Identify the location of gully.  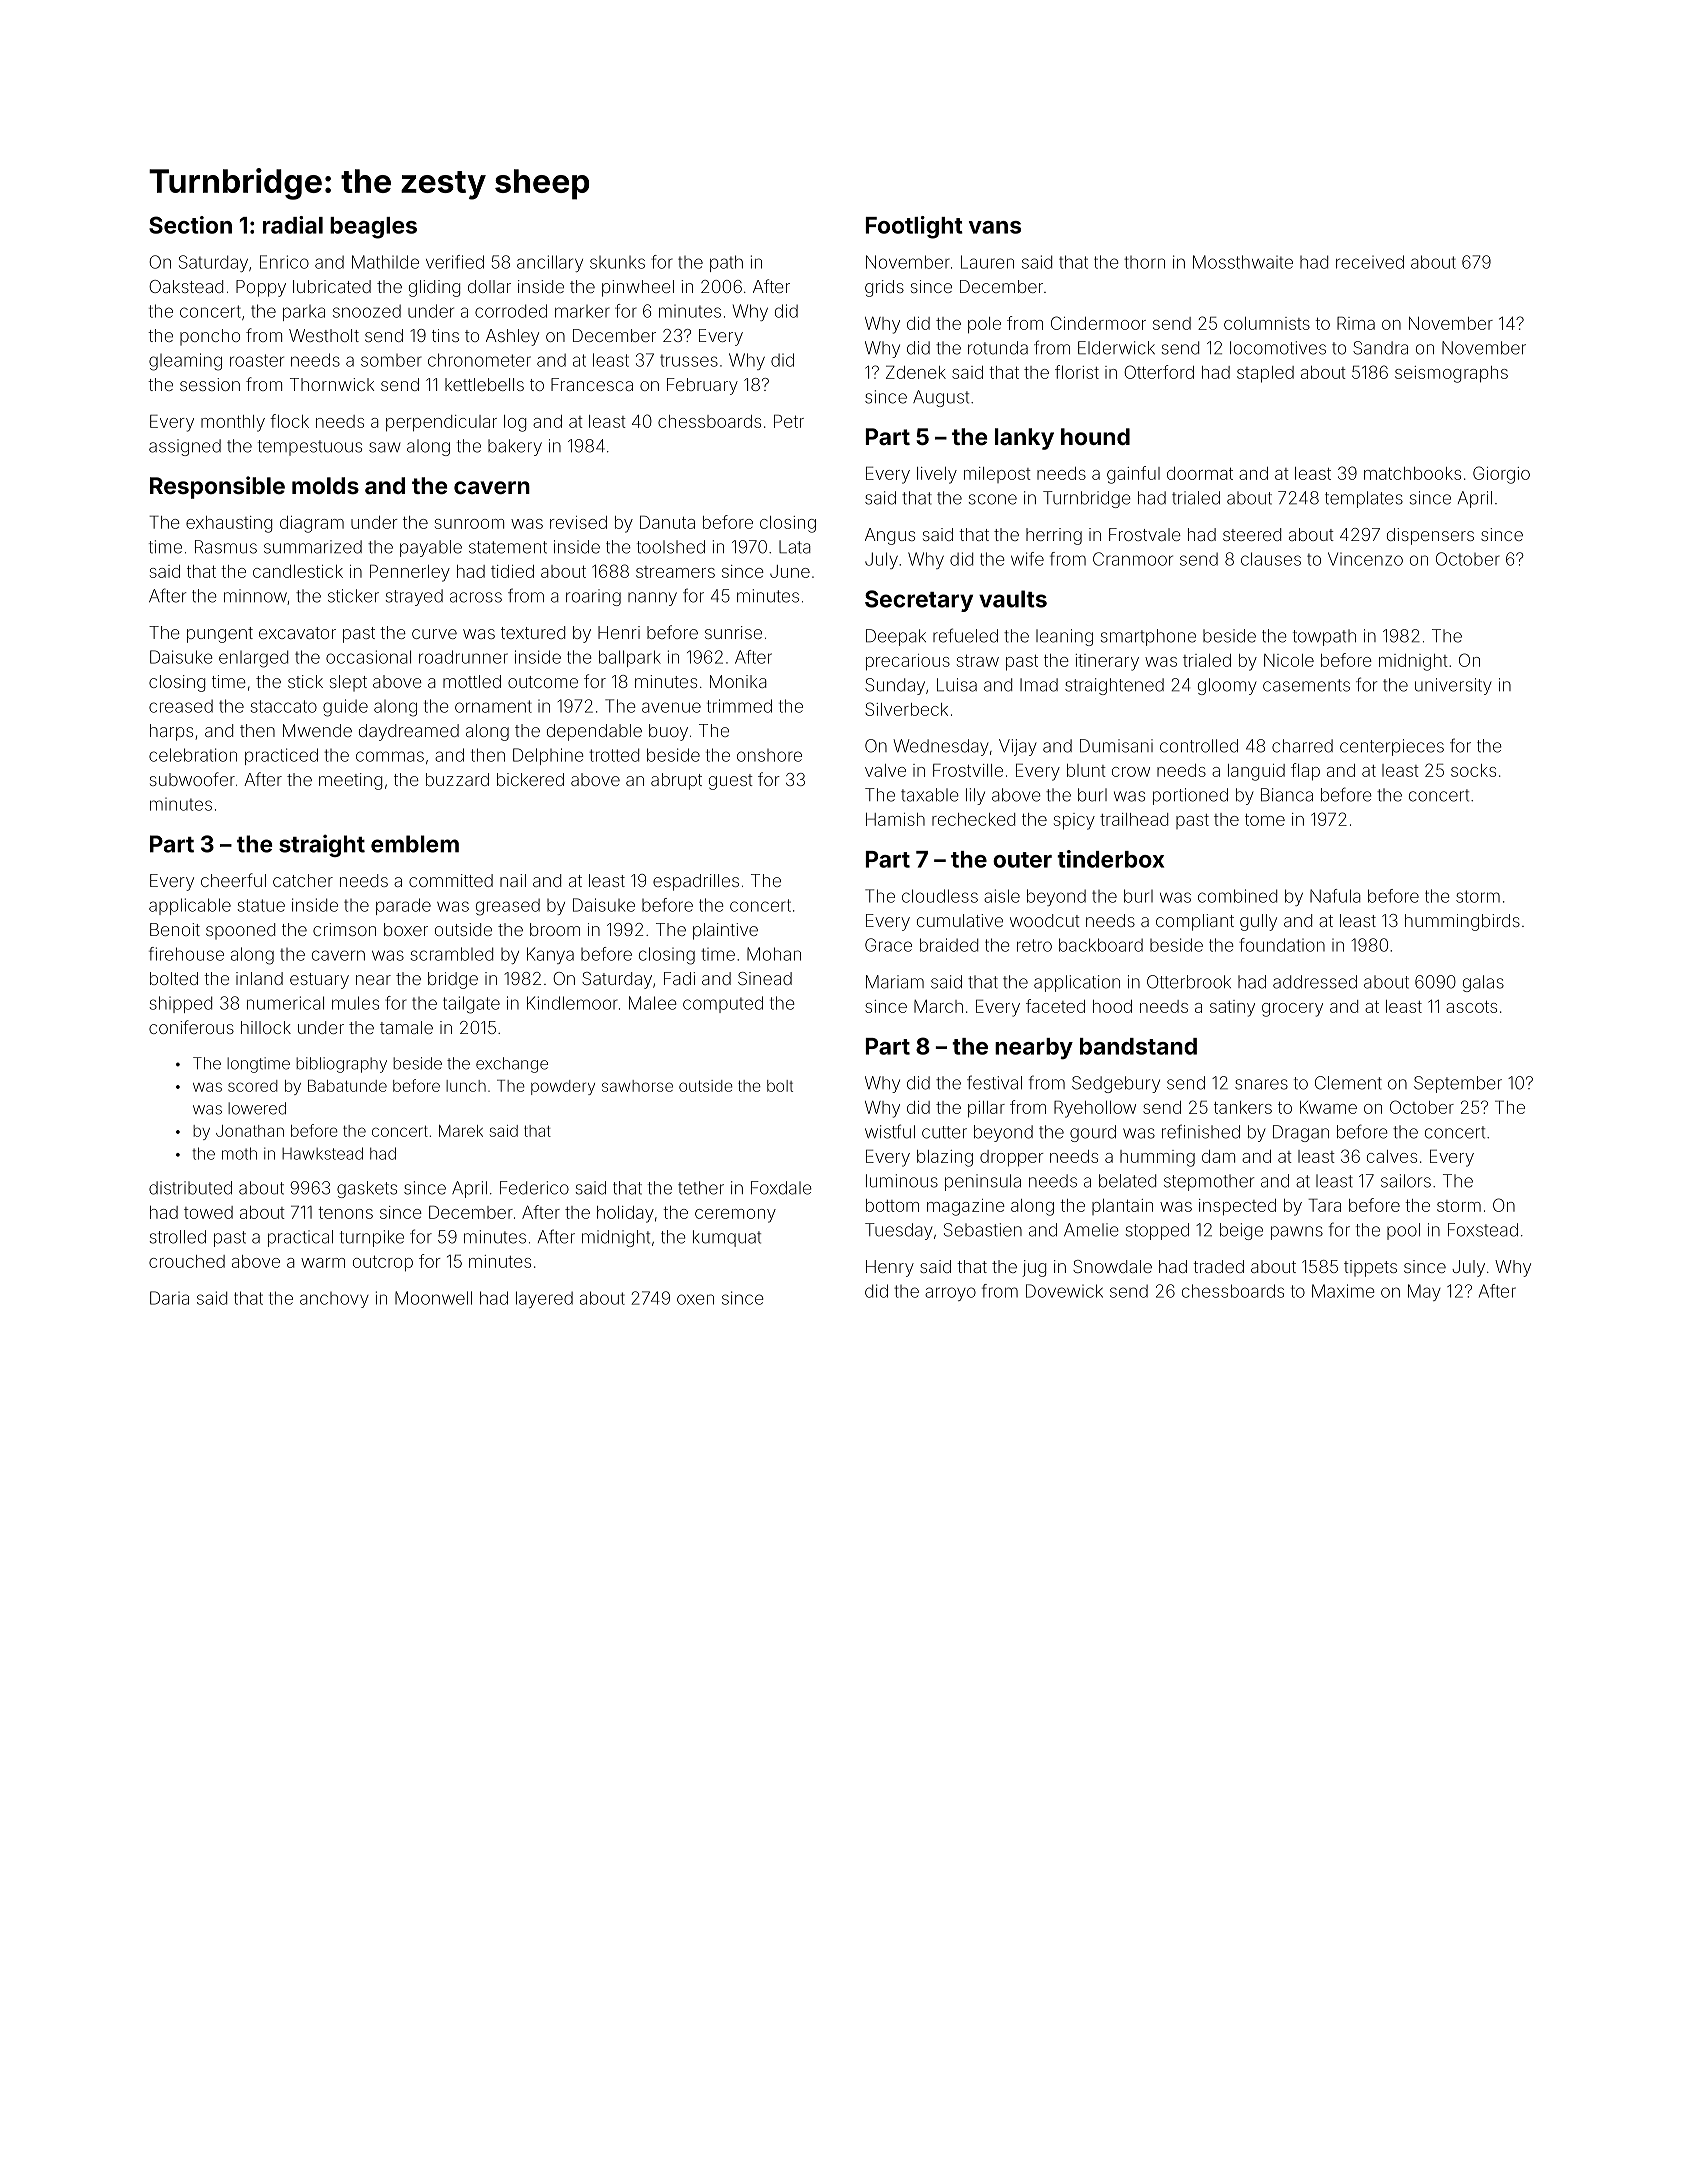
(1258, 922).
